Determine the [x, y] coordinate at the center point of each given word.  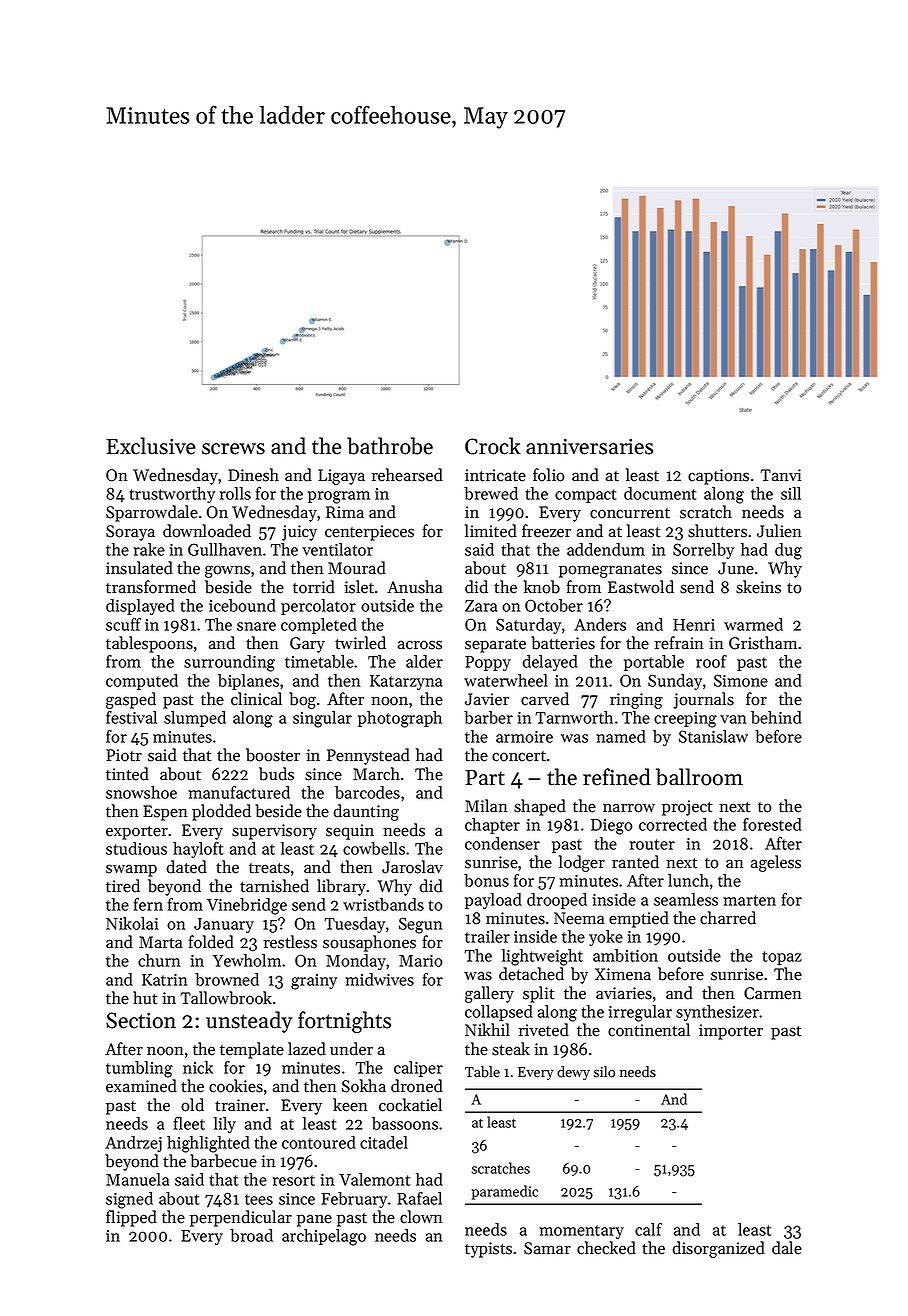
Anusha [415, 587]
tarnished [274, 886]
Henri [694, 625]
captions [718, 477]
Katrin [165, 980]
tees [259, 1199]
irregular [640, 1013]
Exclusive [150, 446]
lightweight [542, 957]
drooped [557, 901]
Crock [493, 446]
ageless [776, 863]
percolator [318, 607]
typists [488, 1250]
